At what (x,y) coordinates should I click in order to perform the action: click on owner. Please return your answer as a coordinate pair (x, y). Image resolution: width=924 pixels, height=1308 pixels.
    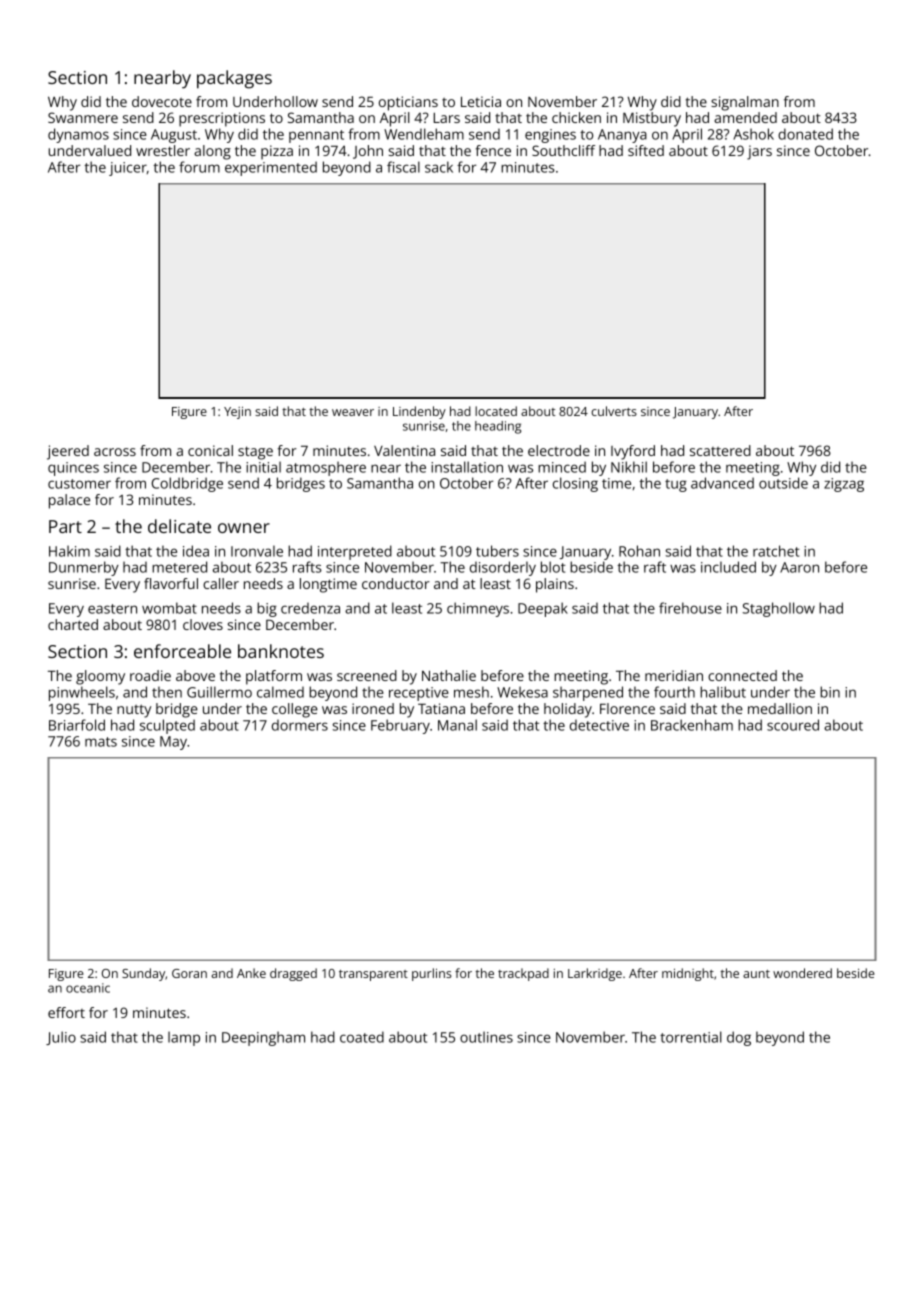
    Looking at the image, I should click on (244, 528).
